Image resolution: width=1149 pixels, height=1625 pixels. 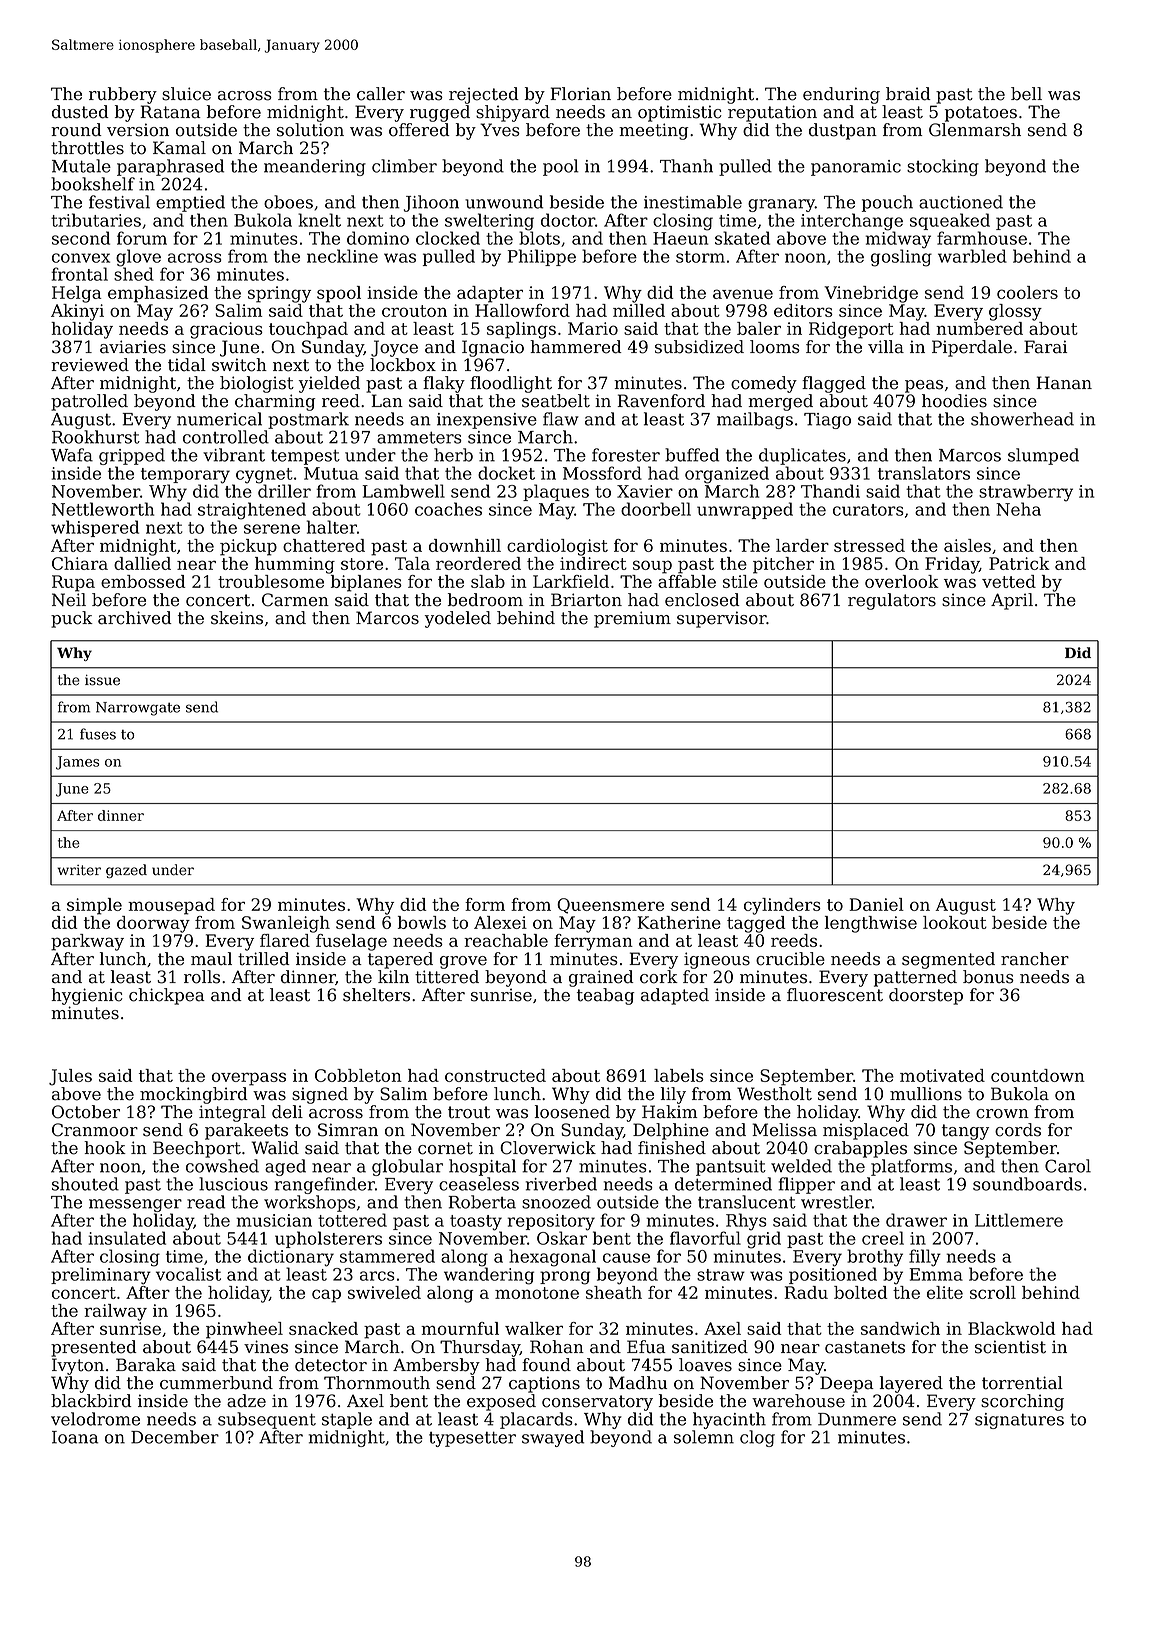 What do you see at coordinates (851, 330) in the screenshot?
I see `Ridgeport` at bounding box center [851, 330].
